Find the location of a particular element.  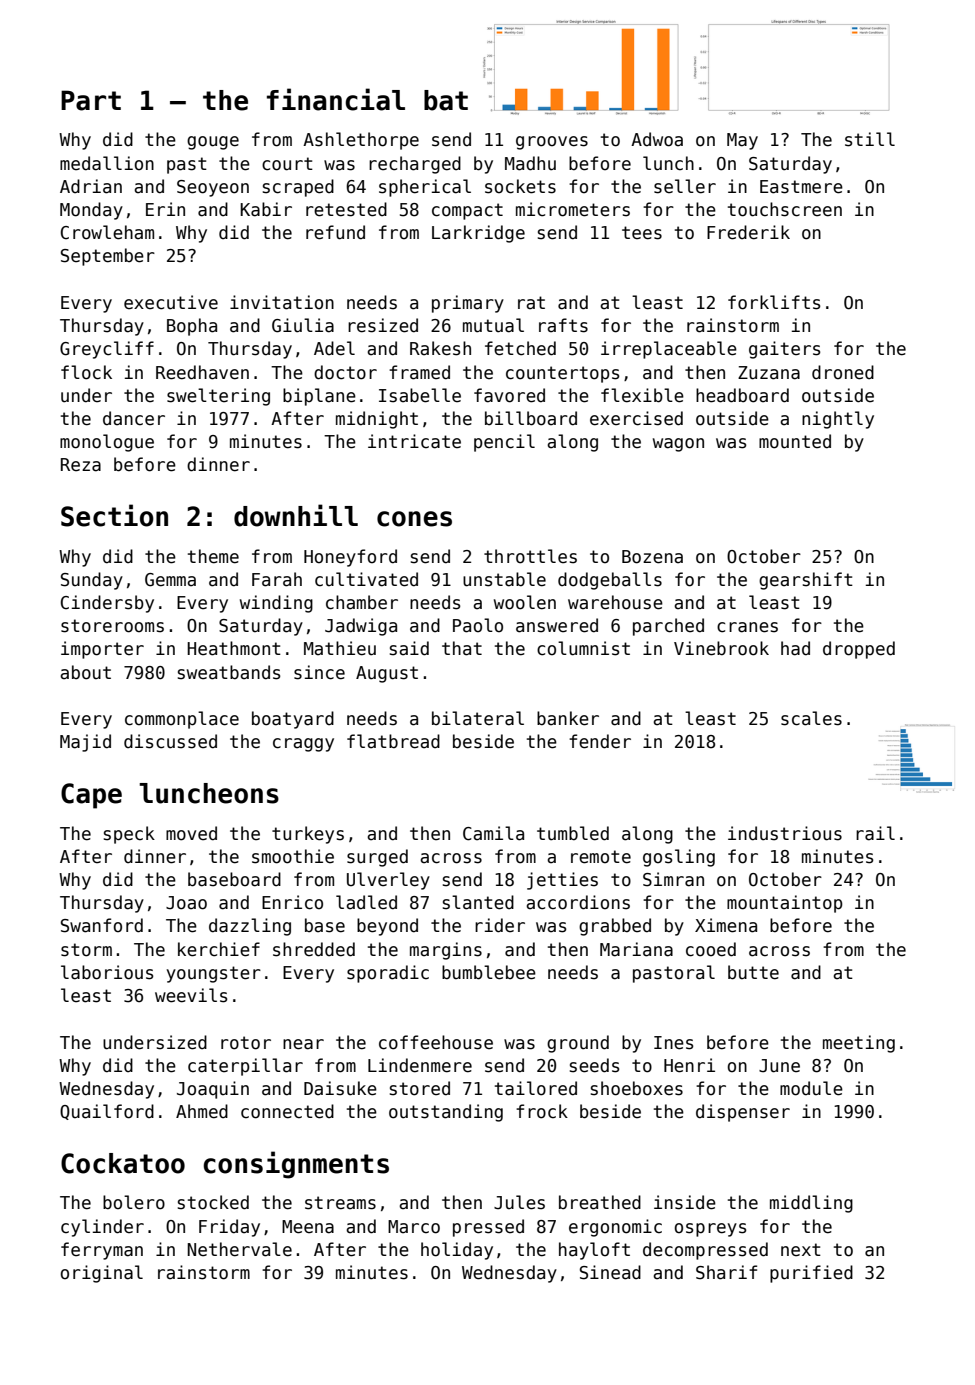

still is located at coordinates (870, 139).
